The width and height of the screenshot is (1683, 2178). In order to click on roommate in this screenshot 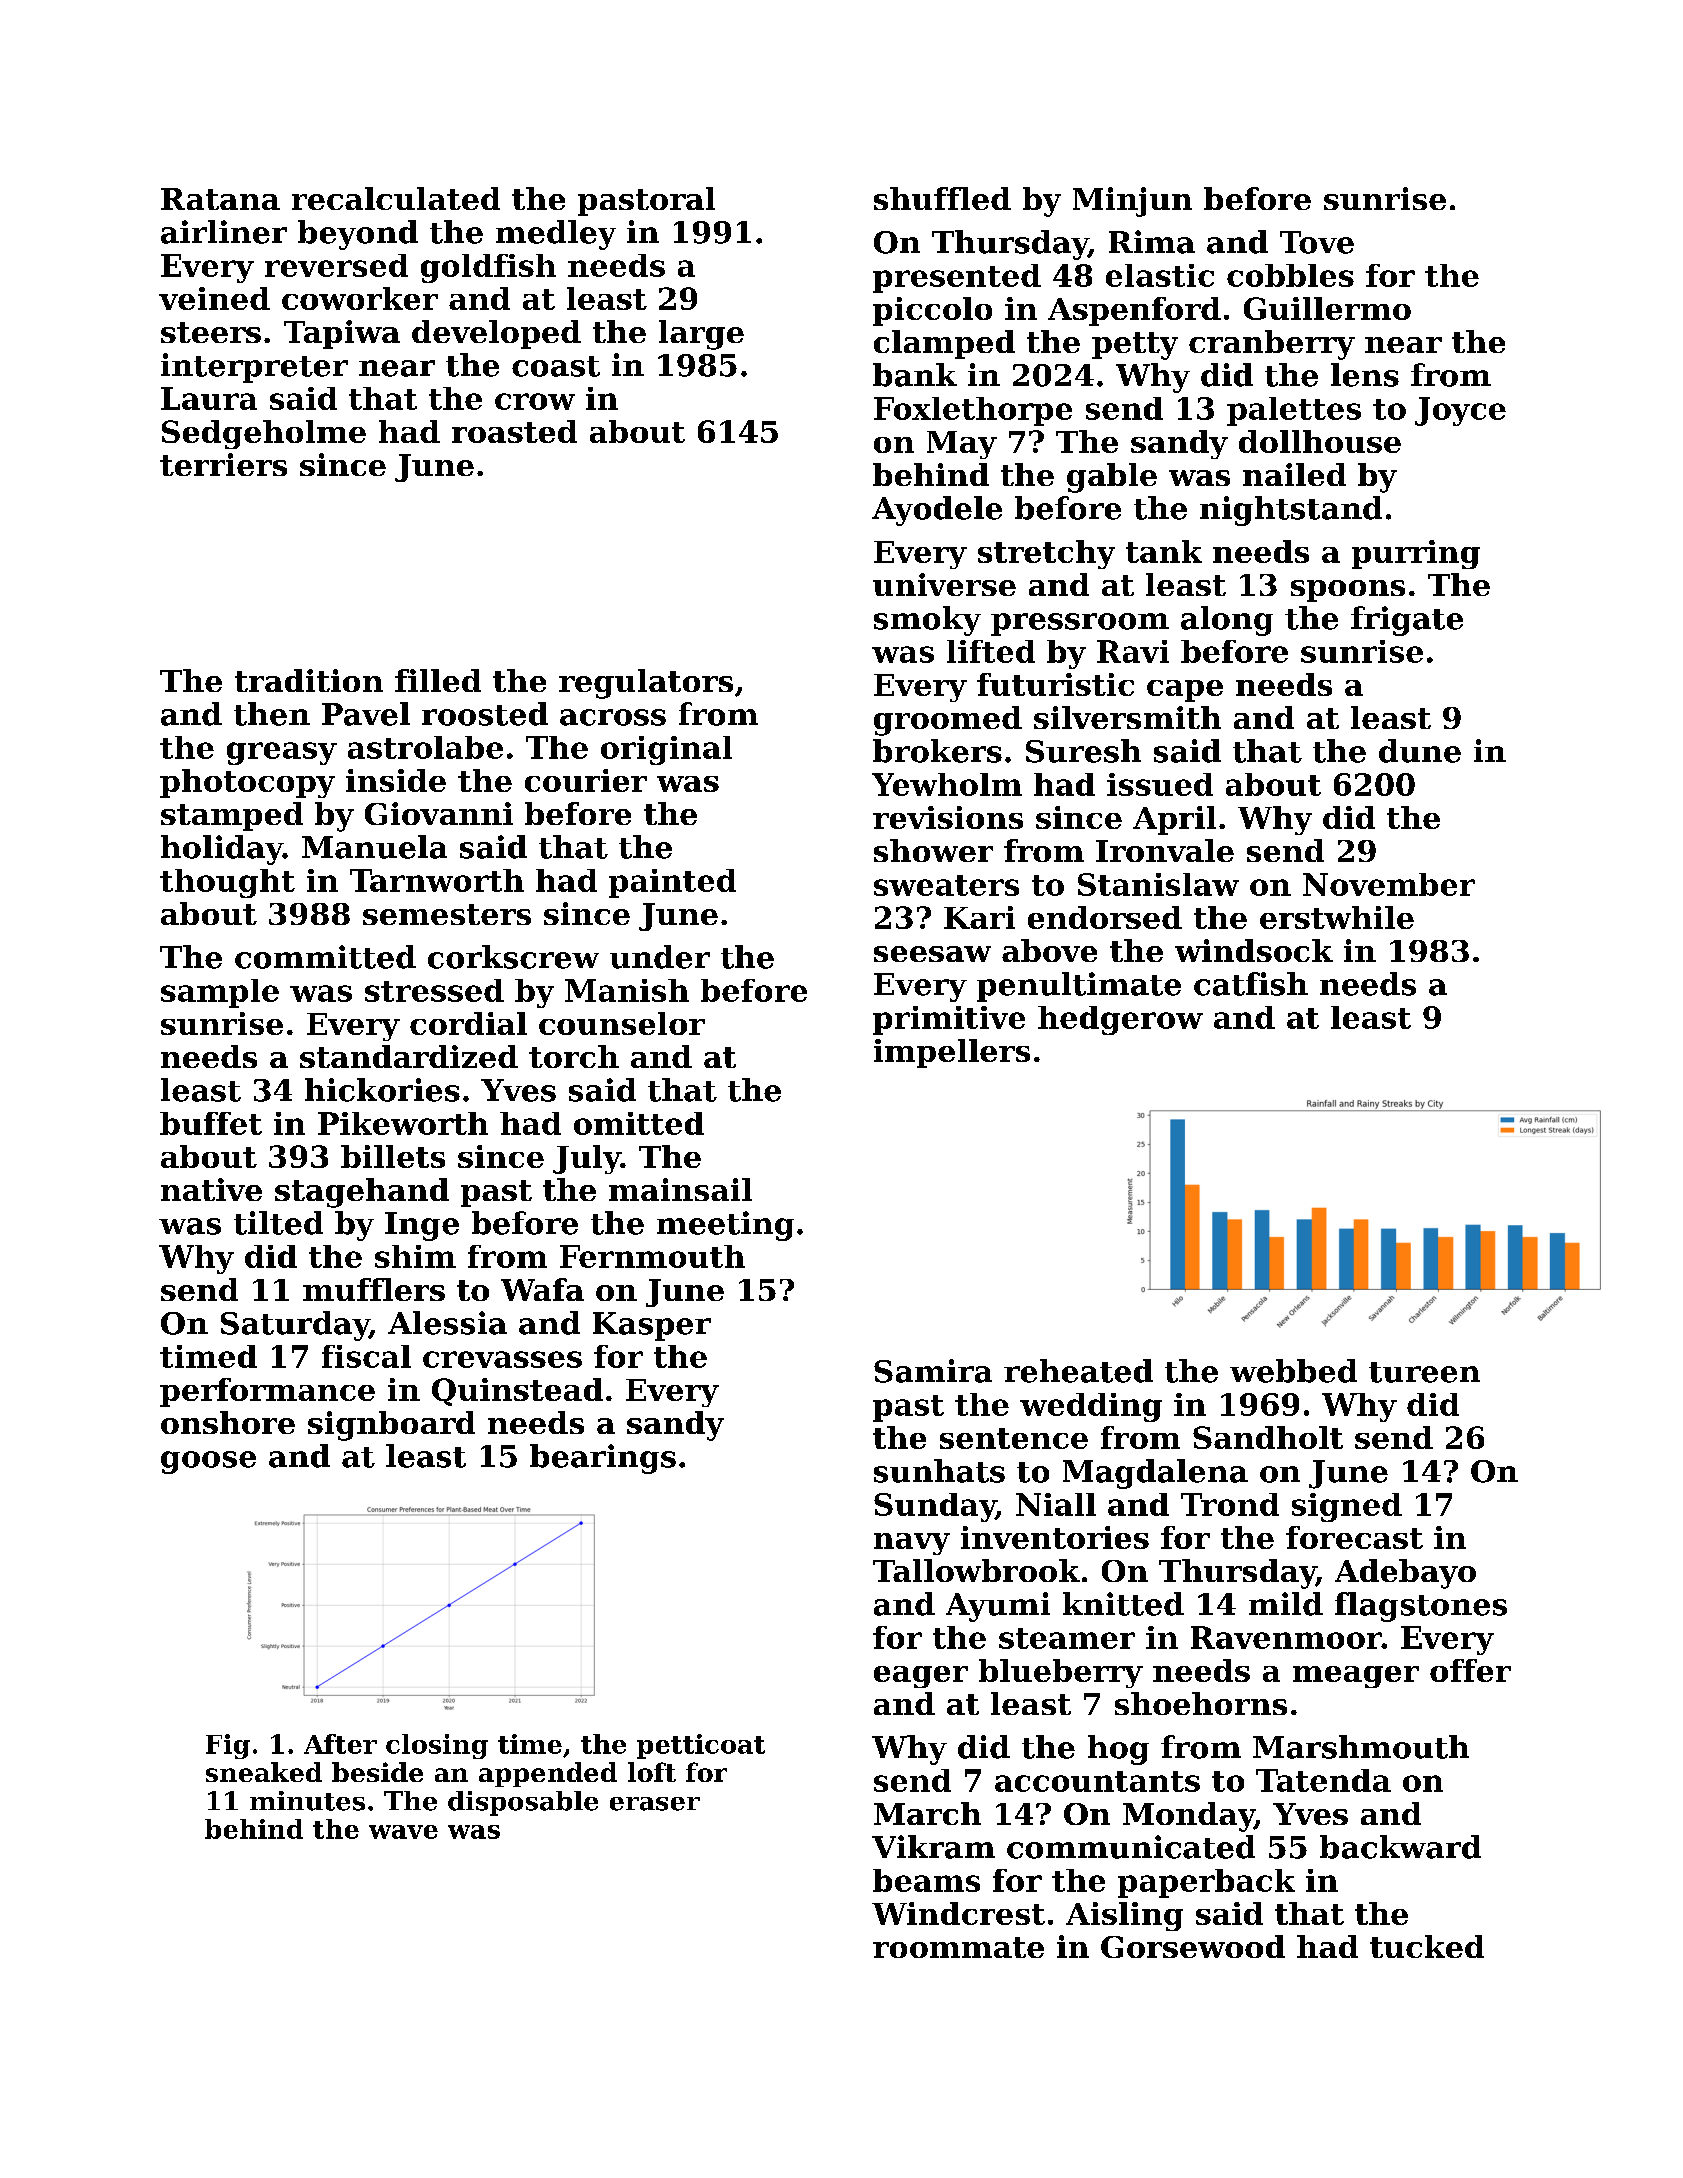, I will do `click(958, 1947)`.
